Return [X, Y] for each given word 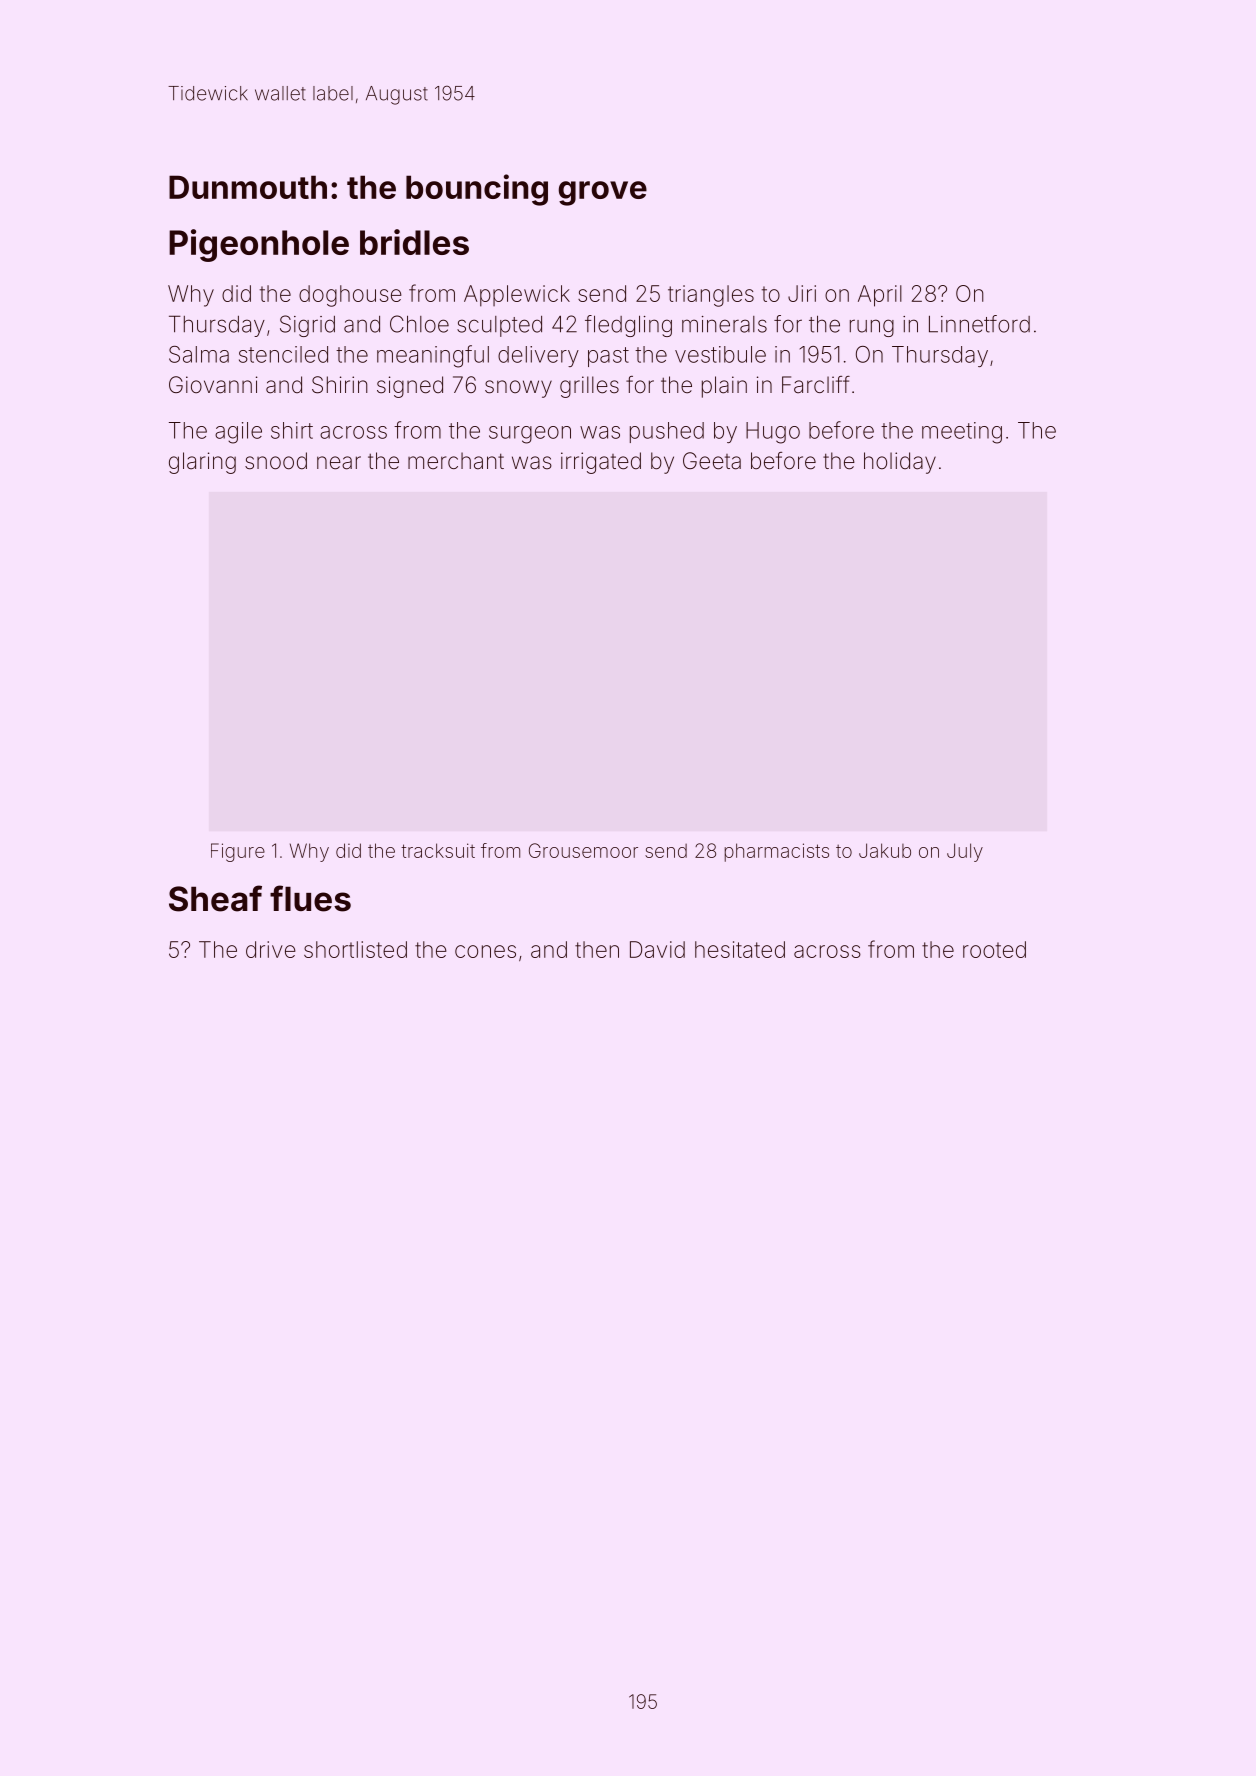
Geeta [712, 461]
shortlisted [355, 949]
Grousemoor [583, 850]
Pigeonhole [259, 245]
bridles [414, 242]
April [880, 296]
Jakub [885, 850]
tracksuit [438, 850]
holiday [900, 463]
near [339, 463]
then [597, 949]
